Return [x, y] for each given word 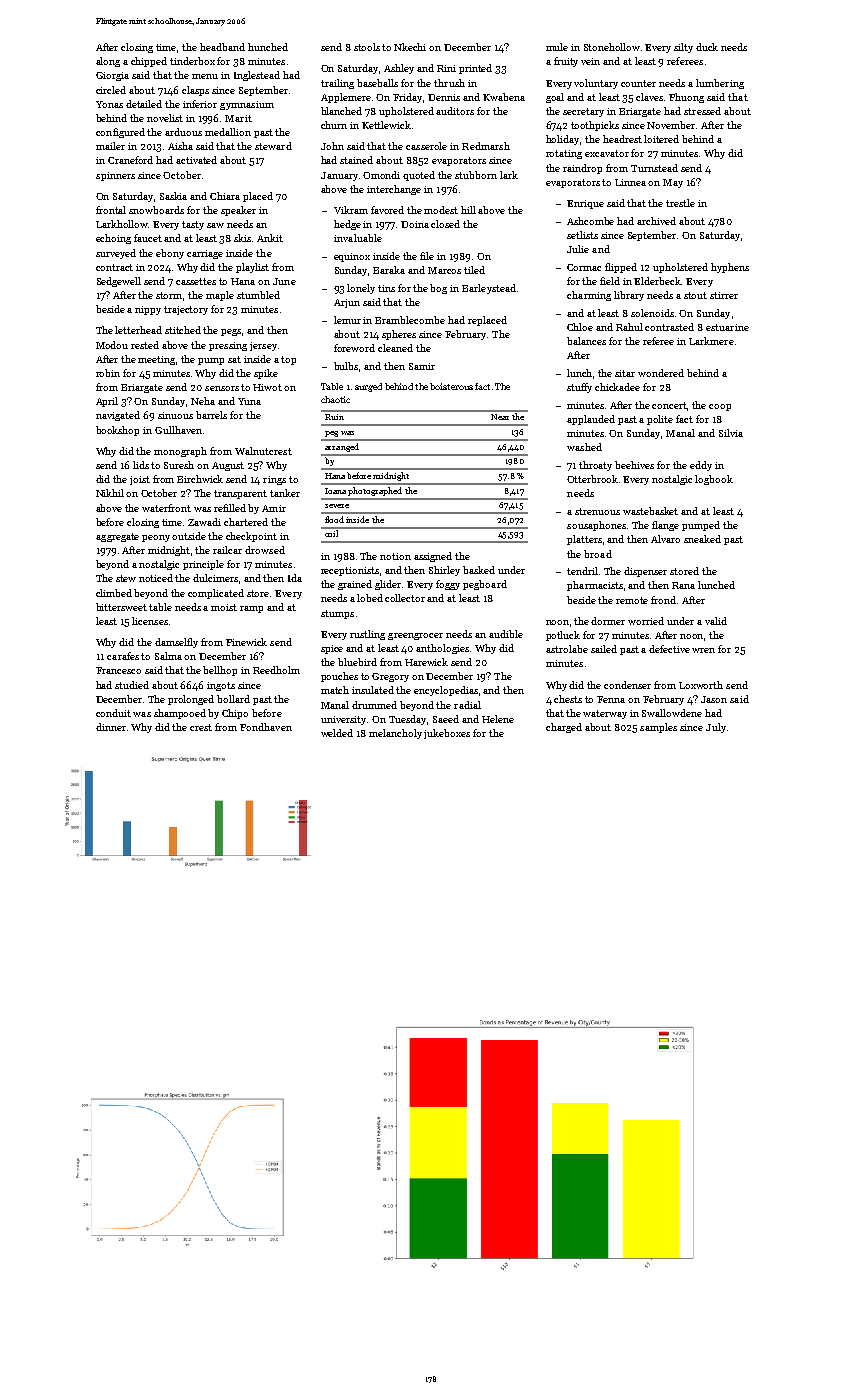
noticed [156, 578]
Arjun [347, 303]
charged [564, 728]
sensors [222, 388]
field [610, 281]
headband [222, 47]
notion [395, 556]
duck [707, 47]
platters [584, 540]
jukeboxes [447, 734]
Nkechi [410, 47]
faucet [148, 238]
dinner [111, 727]
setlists [582, 235]
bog [438, 289]
